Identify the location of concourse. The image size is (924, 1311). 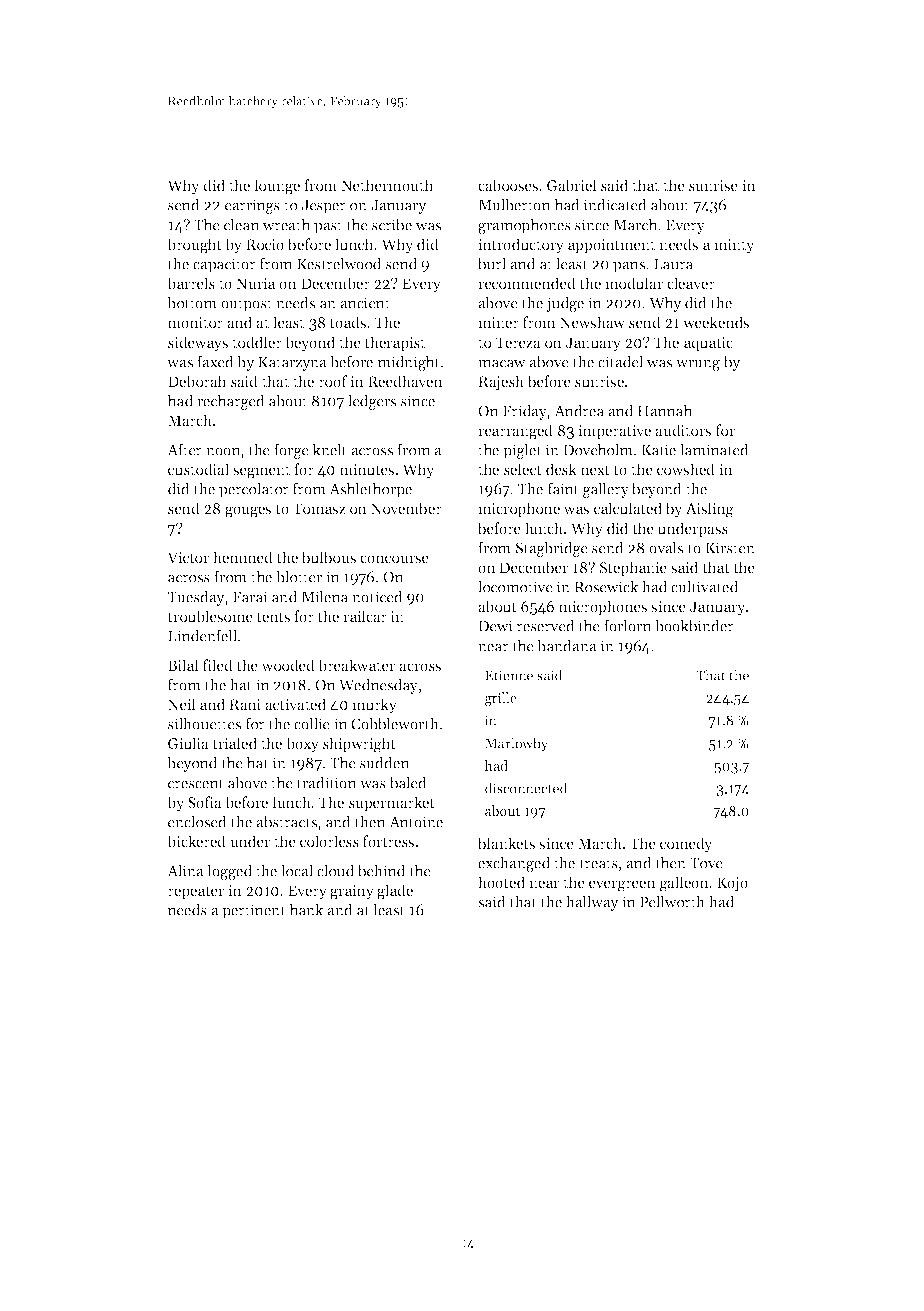
(394, 559).
